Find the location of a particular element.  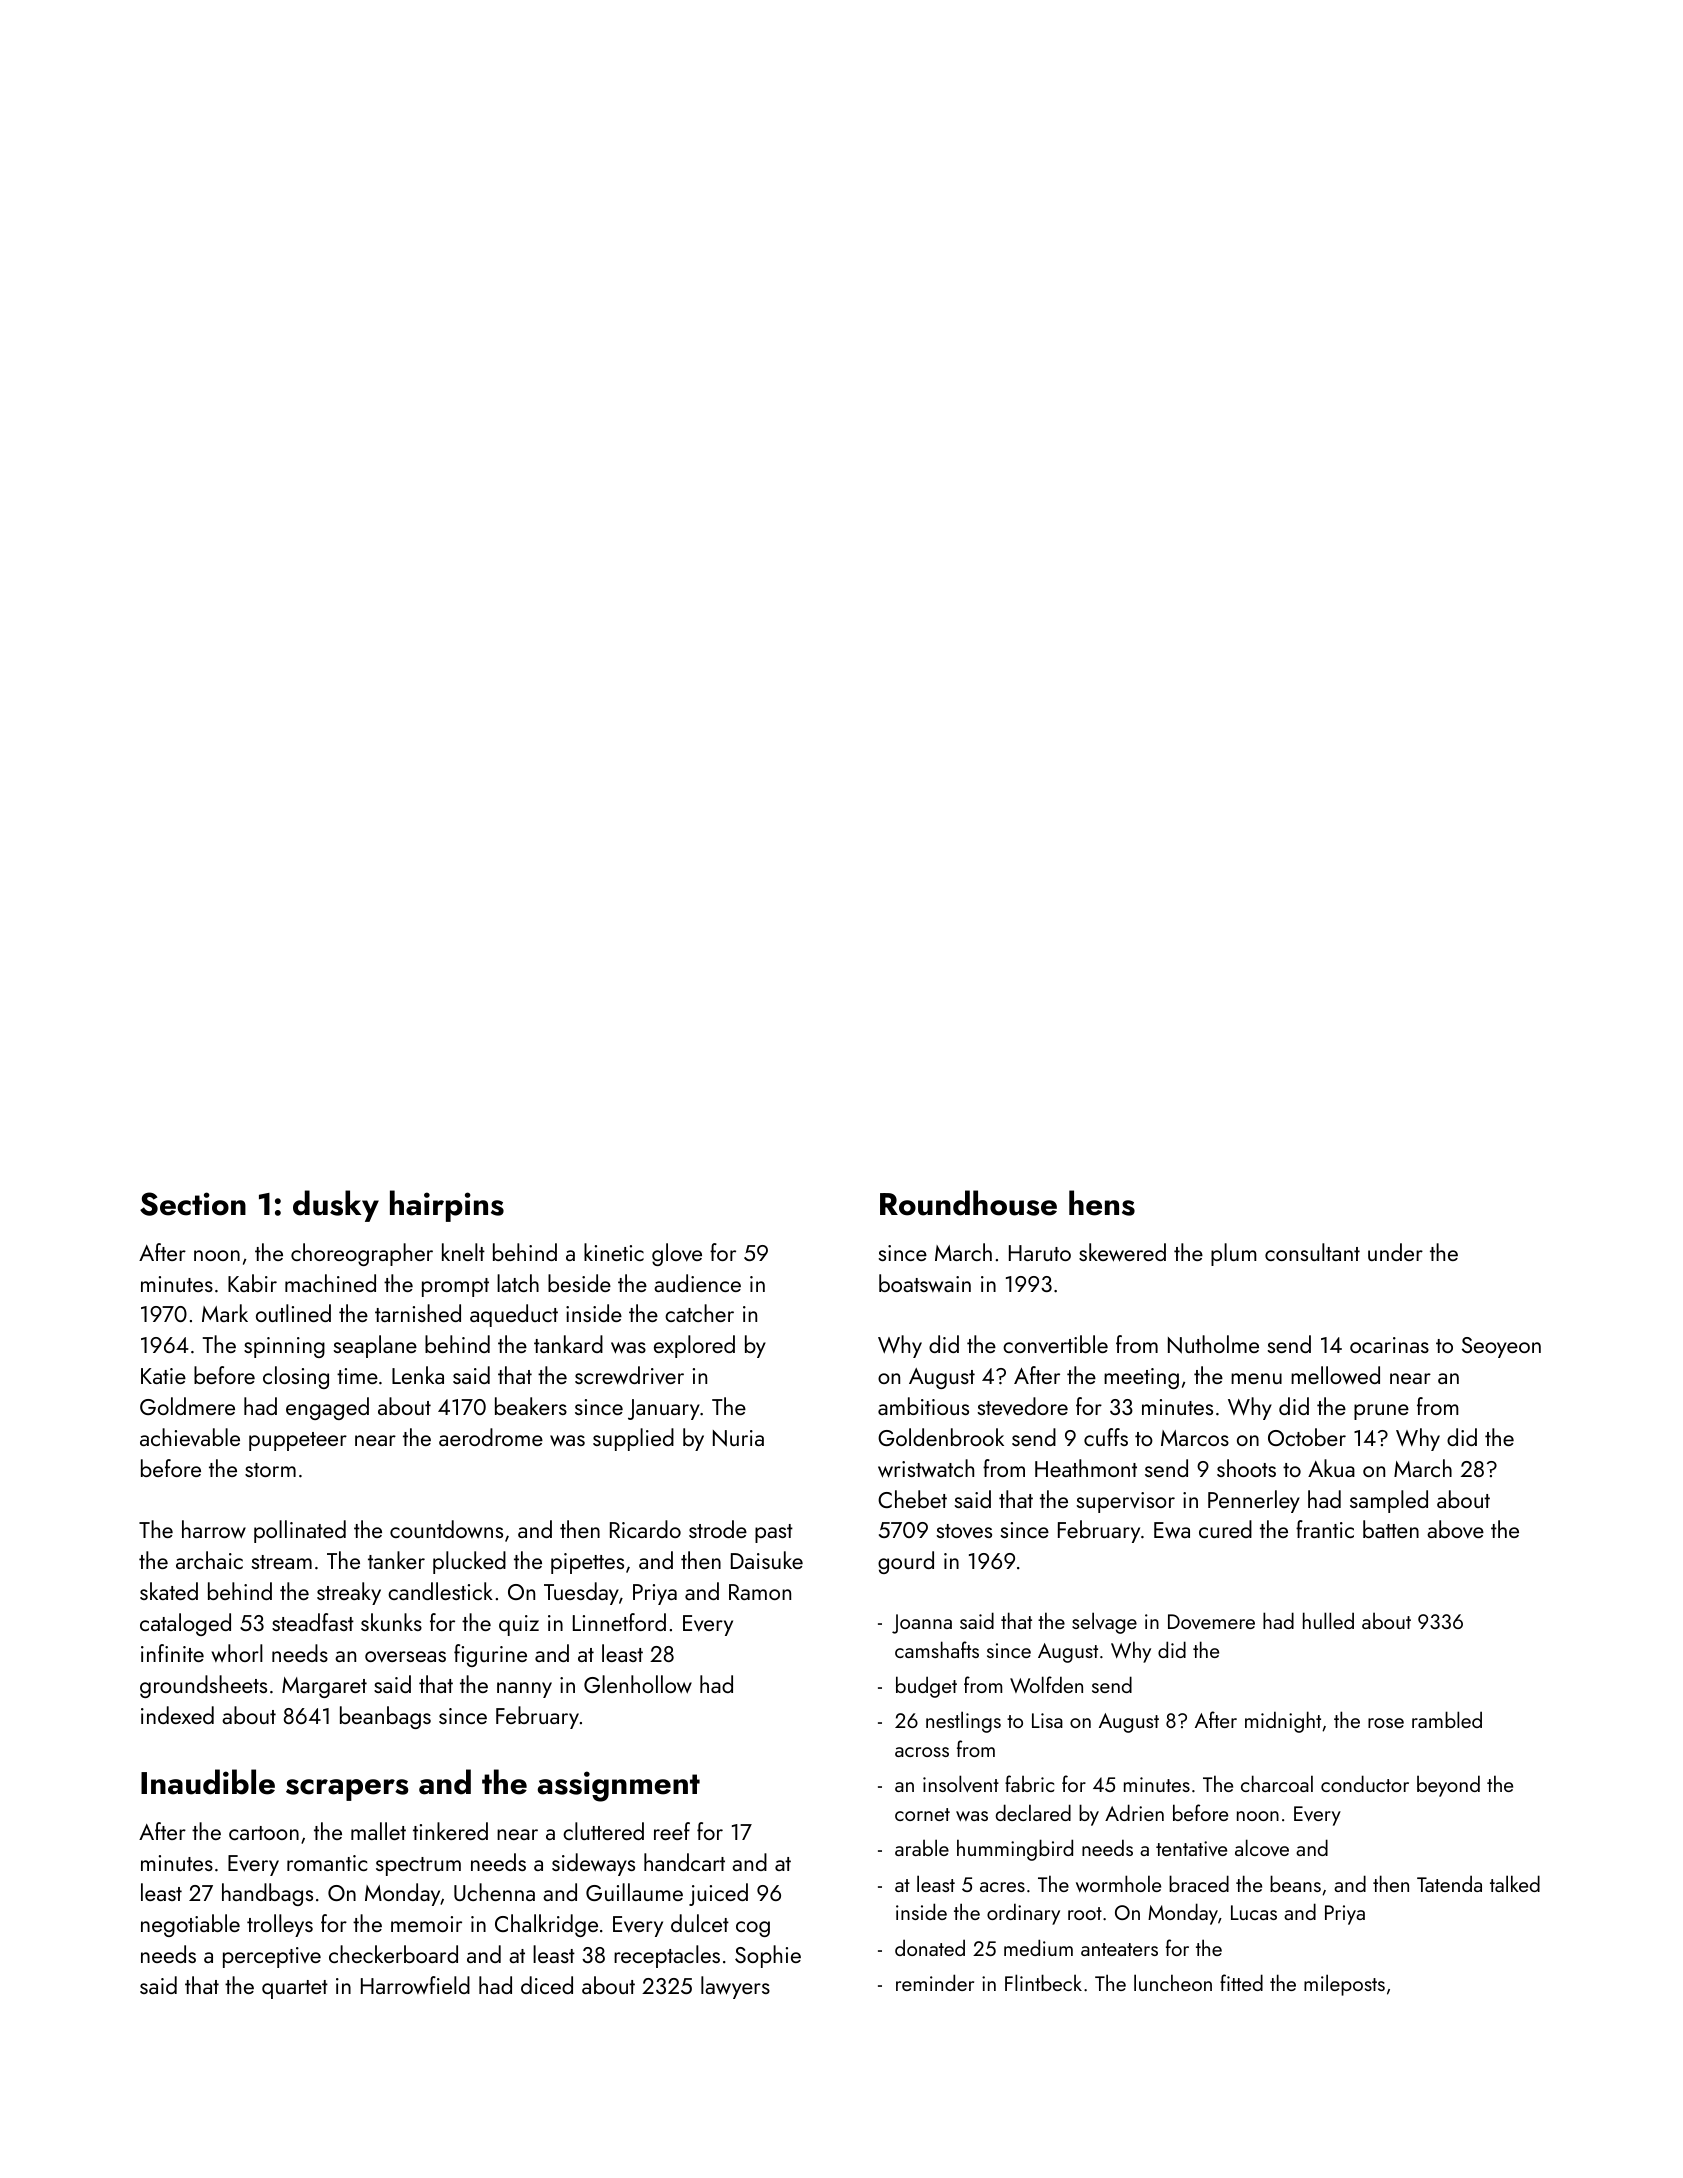

machined is located at coordinates (330, 1283).
